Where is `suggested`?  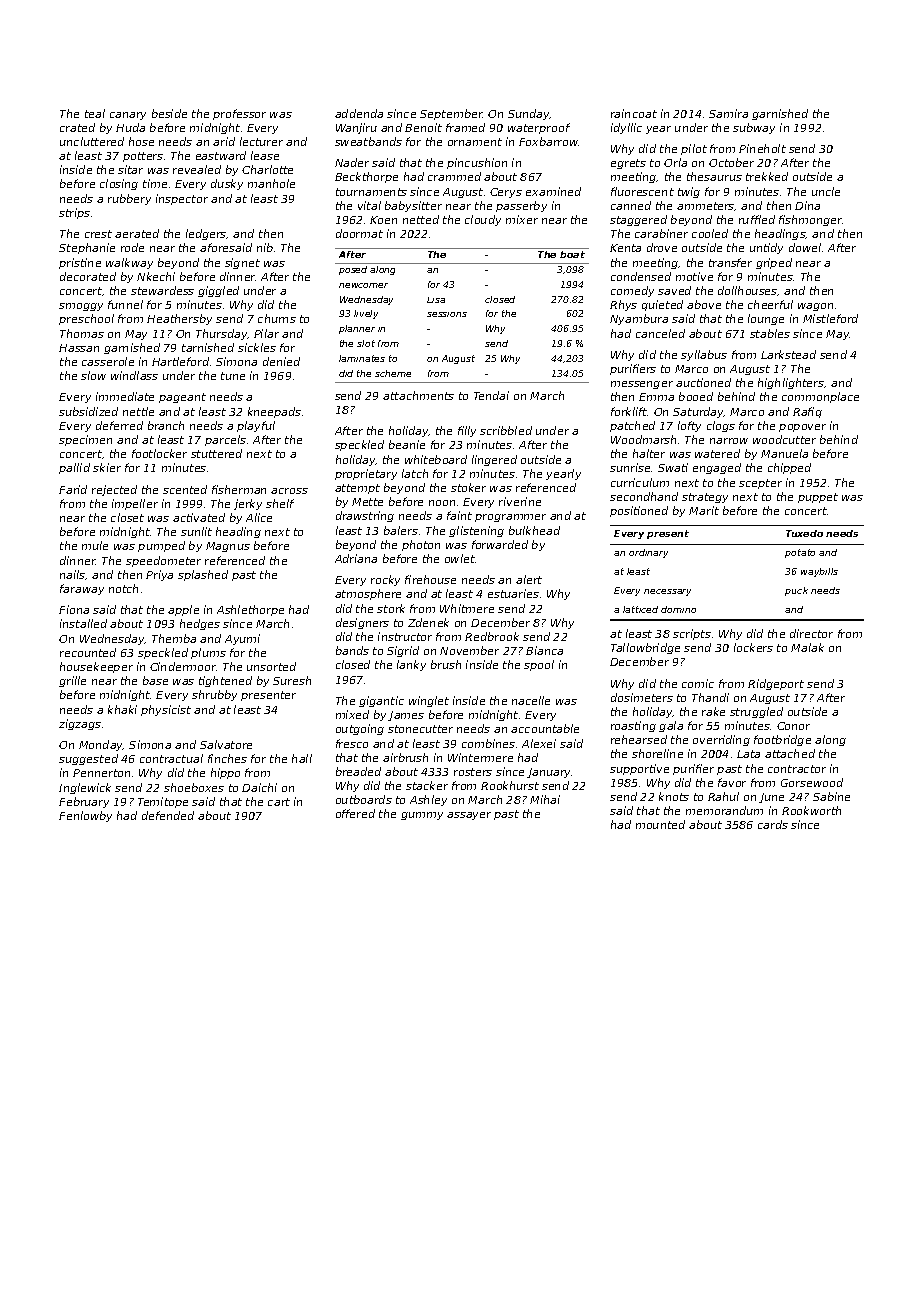
suggested is located at coordinates (88, 759).
